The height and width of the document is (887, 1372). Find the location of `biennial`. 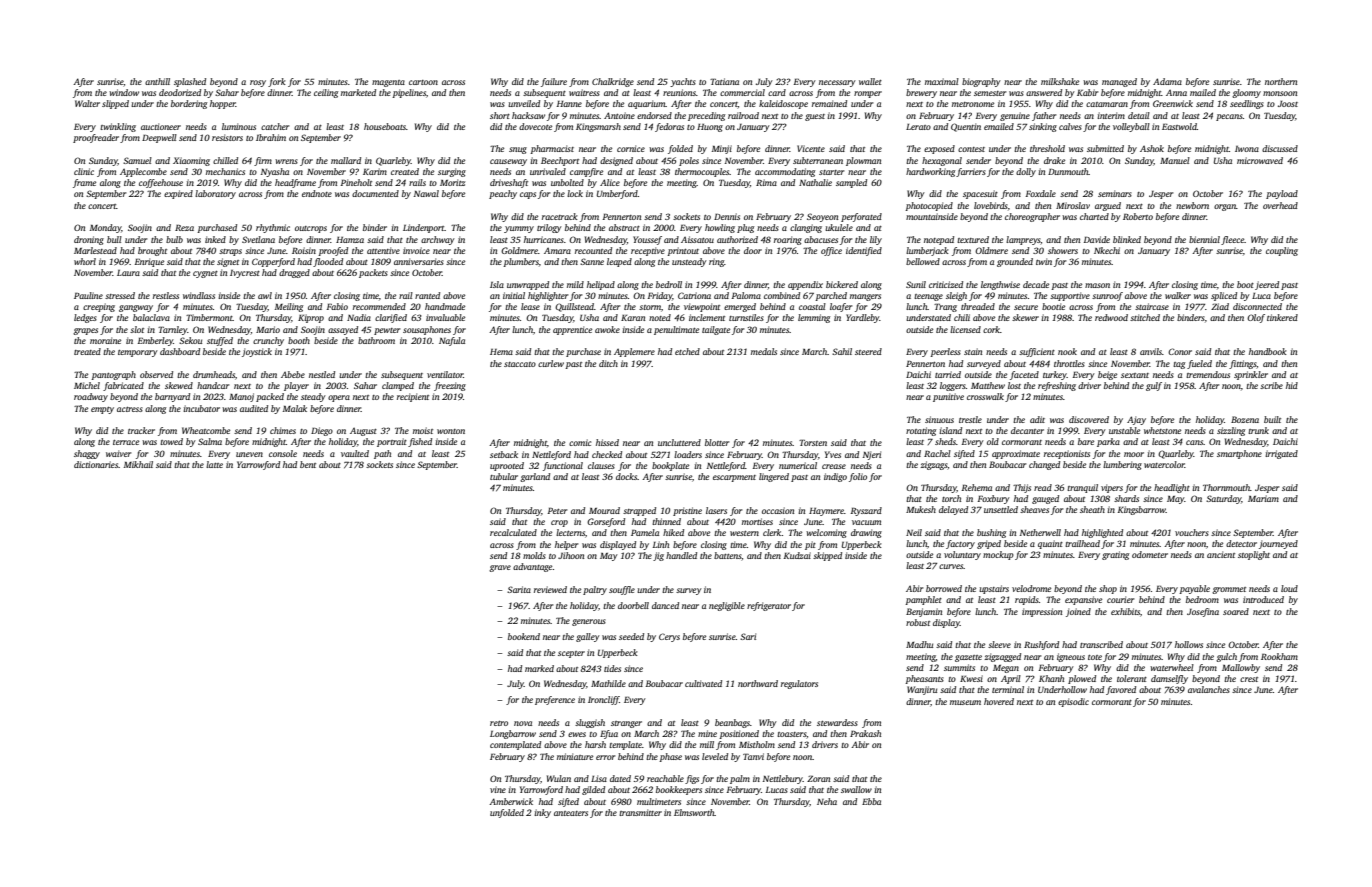

biennial is located at coordinates (1204, 239).
